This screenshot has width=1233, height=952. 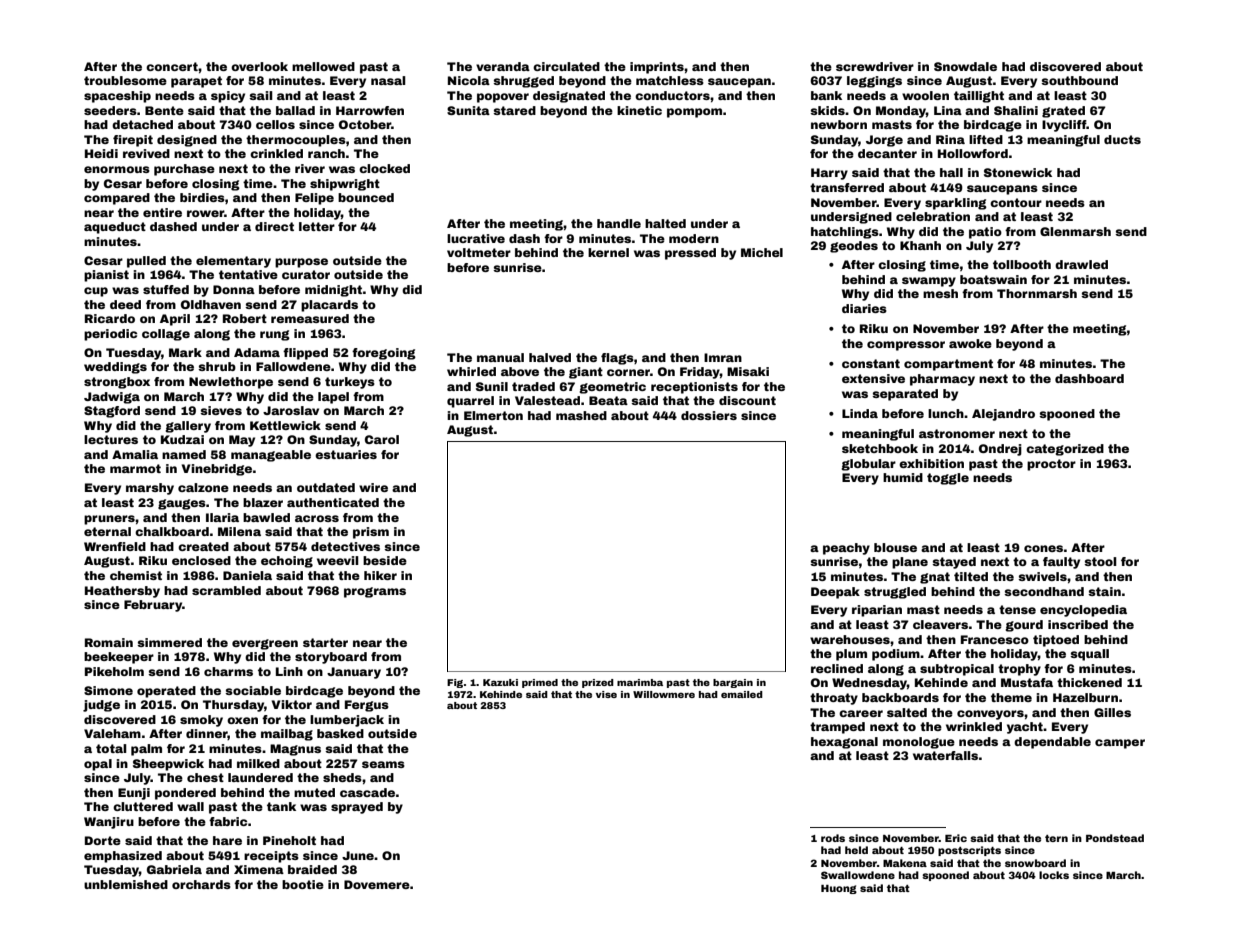 I want to click on veranda, so click(x=503, y=66).
